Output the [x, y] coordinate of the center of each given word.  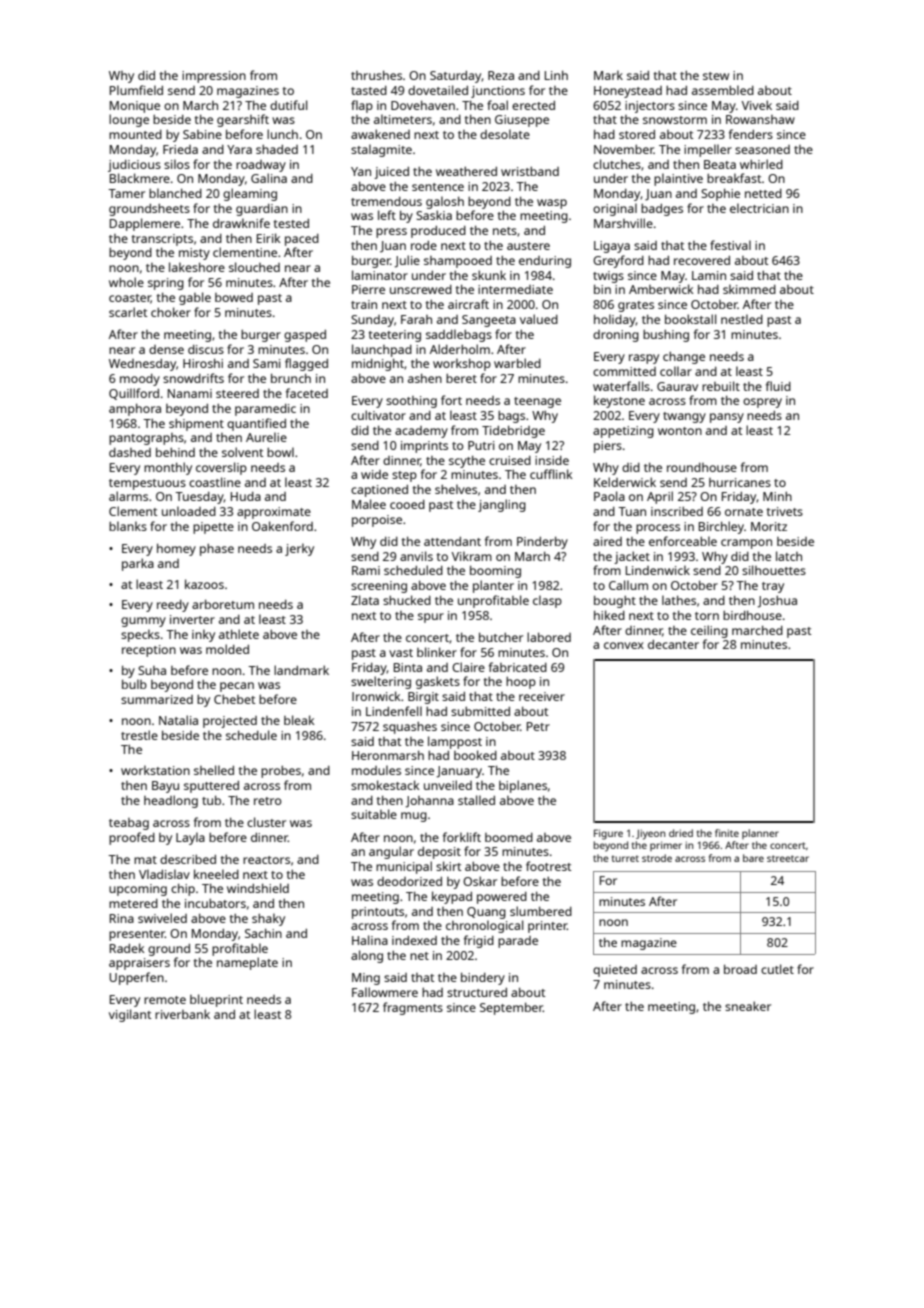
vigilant [130, 1015]
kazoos [204, 584]
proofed [132, 838]
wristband [530, 171]
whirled [761, 164]
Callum [628, 585]
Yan [361, 171]
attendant [452, 541]
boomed [509, 837]
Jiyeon [650, 834]
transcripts [162, 240]
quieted [615, 971]
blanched [175, 193]
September [511, 1008]
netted [763, 193]
